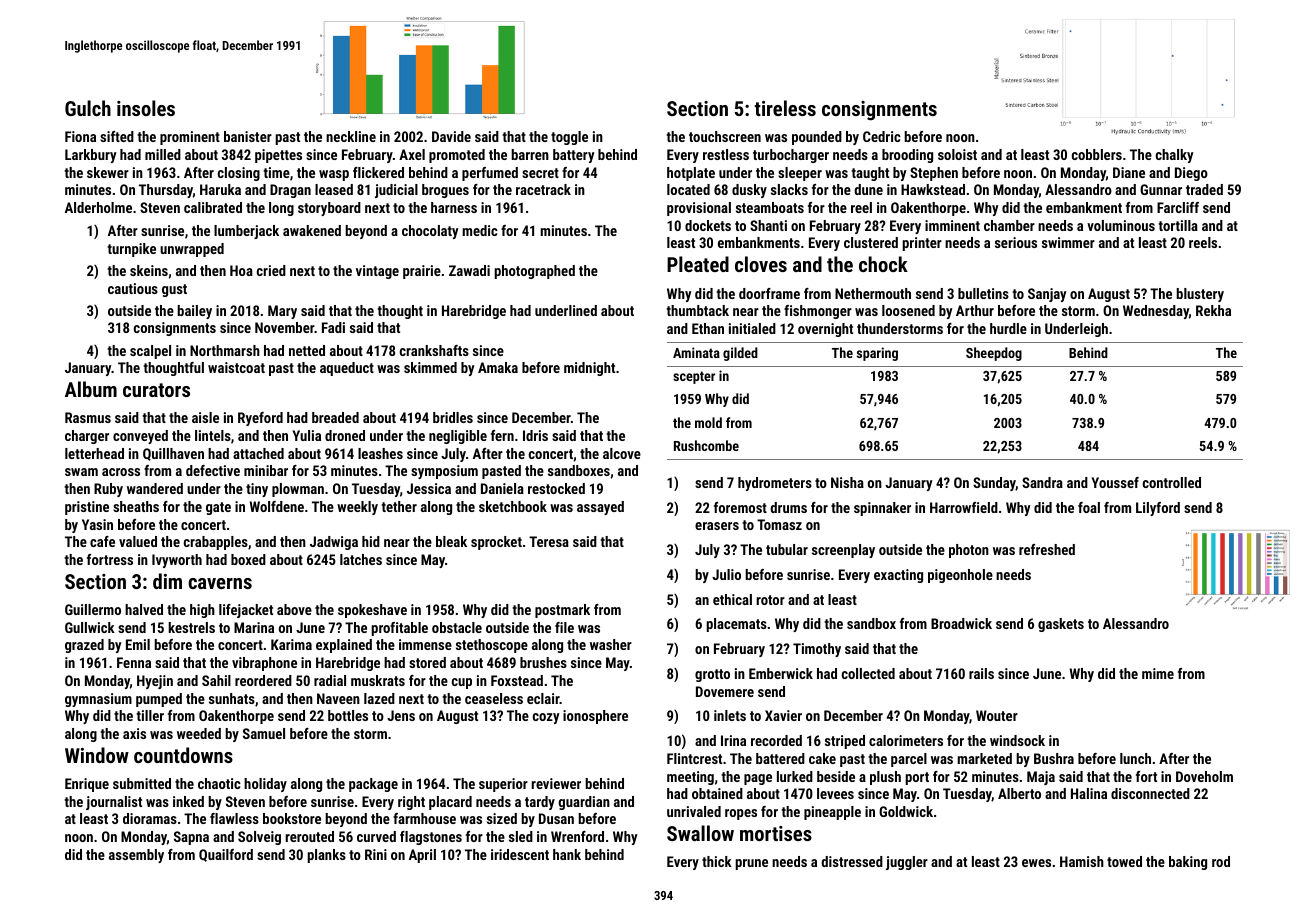 This screenshot has height=924, width=1308. What do you see at coordinates (265, 785) in the screenshot?
I see `holiday` at bounding box center [265, 785].
